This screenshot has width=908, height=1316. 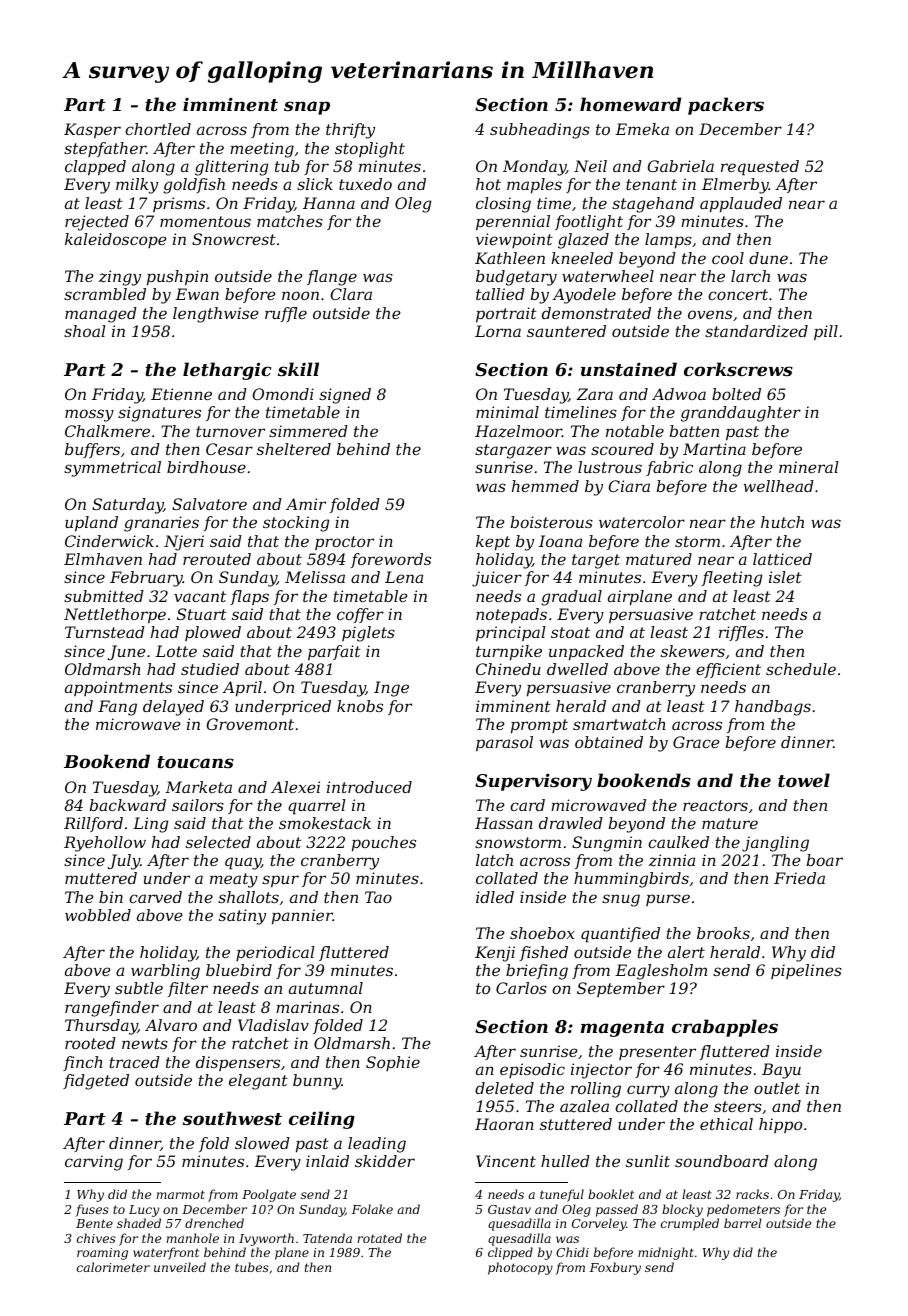 I want to click on midnight, so click(x=666, y=1253).
